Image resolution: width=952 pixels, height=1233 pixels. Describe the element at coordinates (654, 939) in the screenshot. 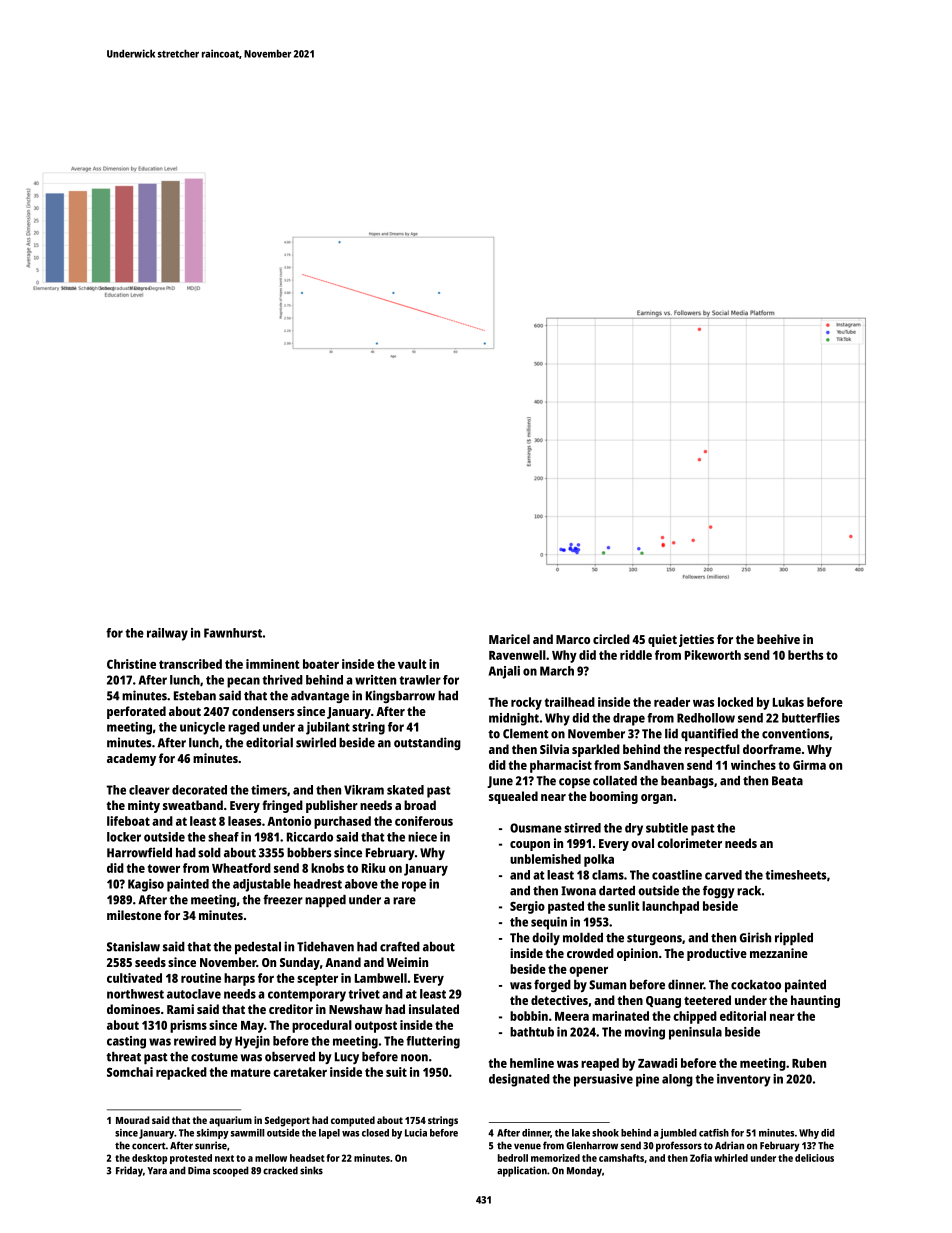

I see `sturgeons` at that location.
